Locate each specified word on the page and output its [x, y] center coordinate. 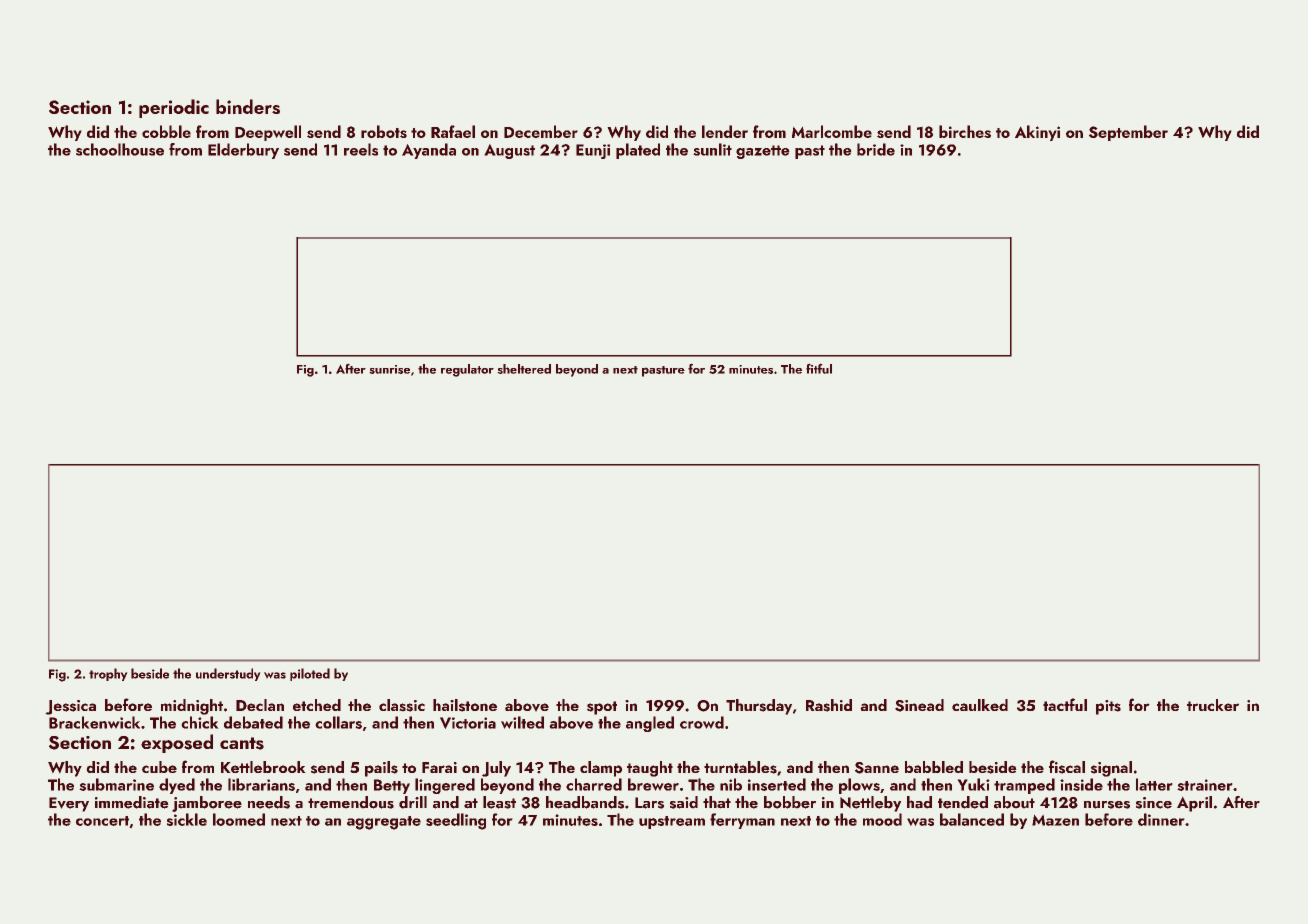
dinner [1161, 819]
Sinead [919, 705]
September [1128, 133]
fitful [819, 368]
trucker [1213, 705]
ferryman [742, 821]
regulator [467, 370]
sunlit [712, 149]
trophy [108, 674]
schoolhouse [120, 149]
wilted [522, 722]
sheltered [524, 369]
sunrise [389, 369]
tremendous [351, 802]
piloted [310, 674]
